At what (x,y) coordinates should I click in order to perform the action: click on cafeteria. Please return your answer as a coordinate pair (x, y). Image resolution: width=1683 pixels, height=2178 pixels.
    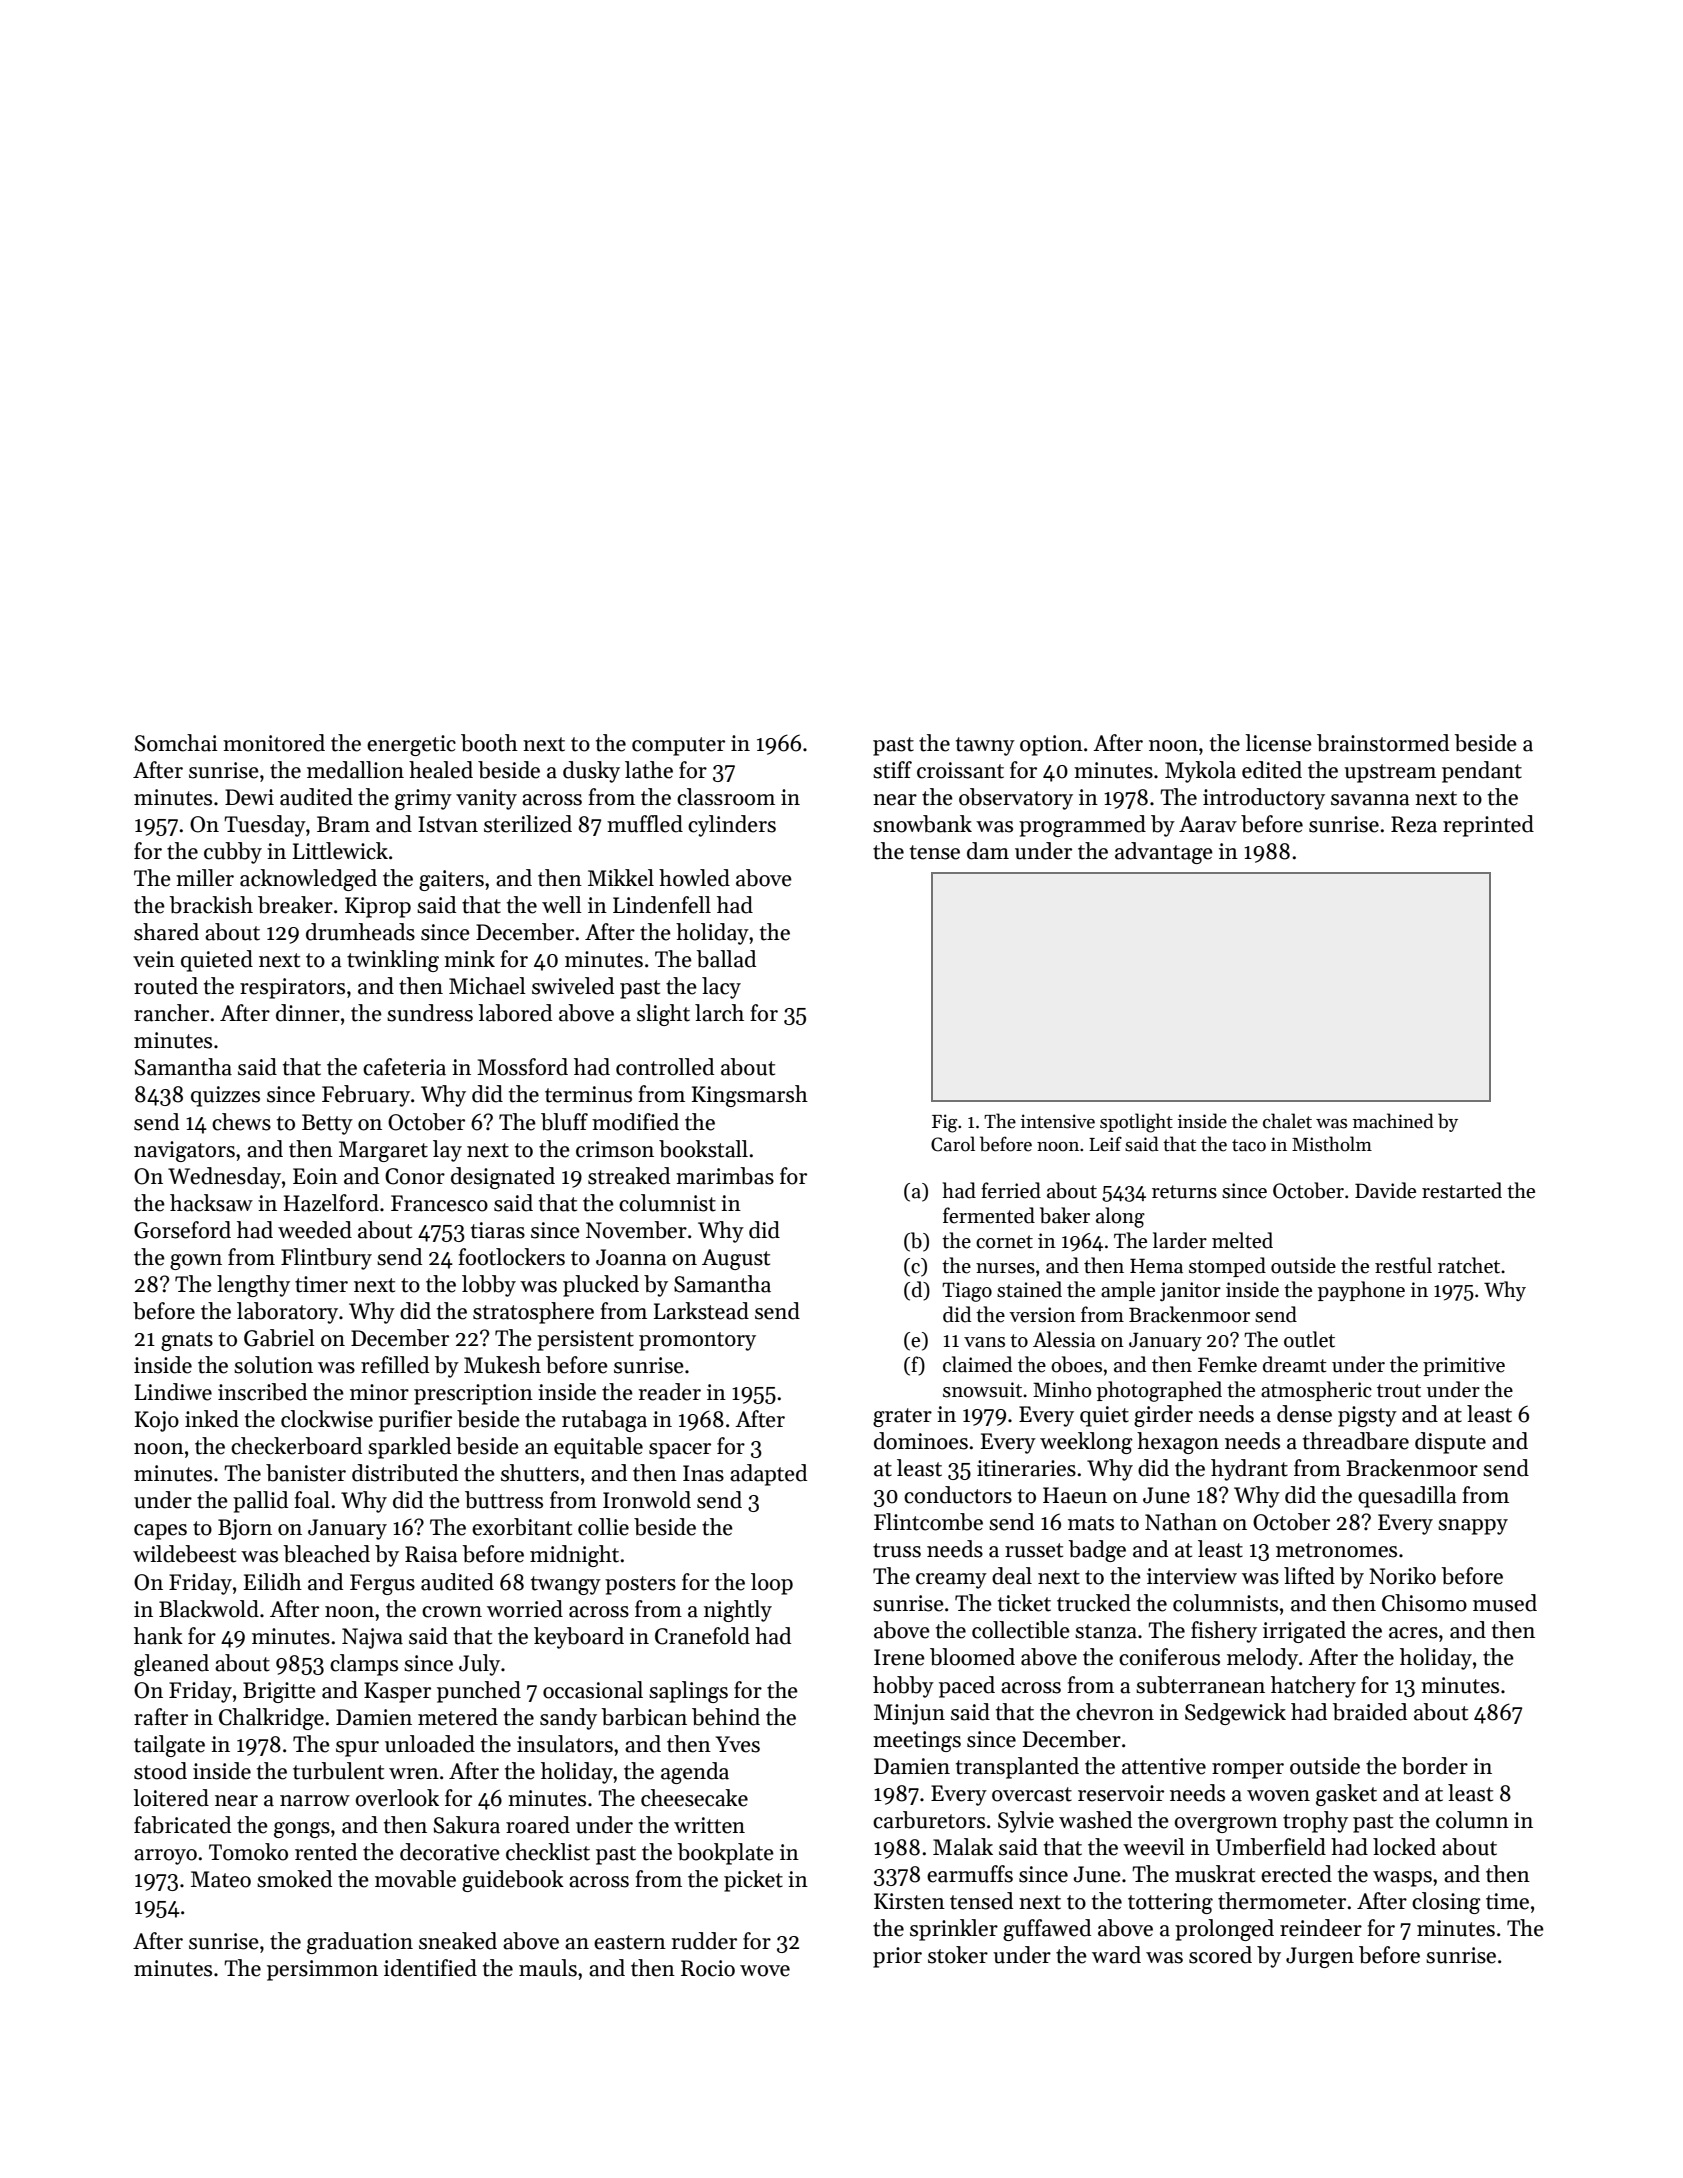
    Looking at the image, I should click on (404, 1067).
